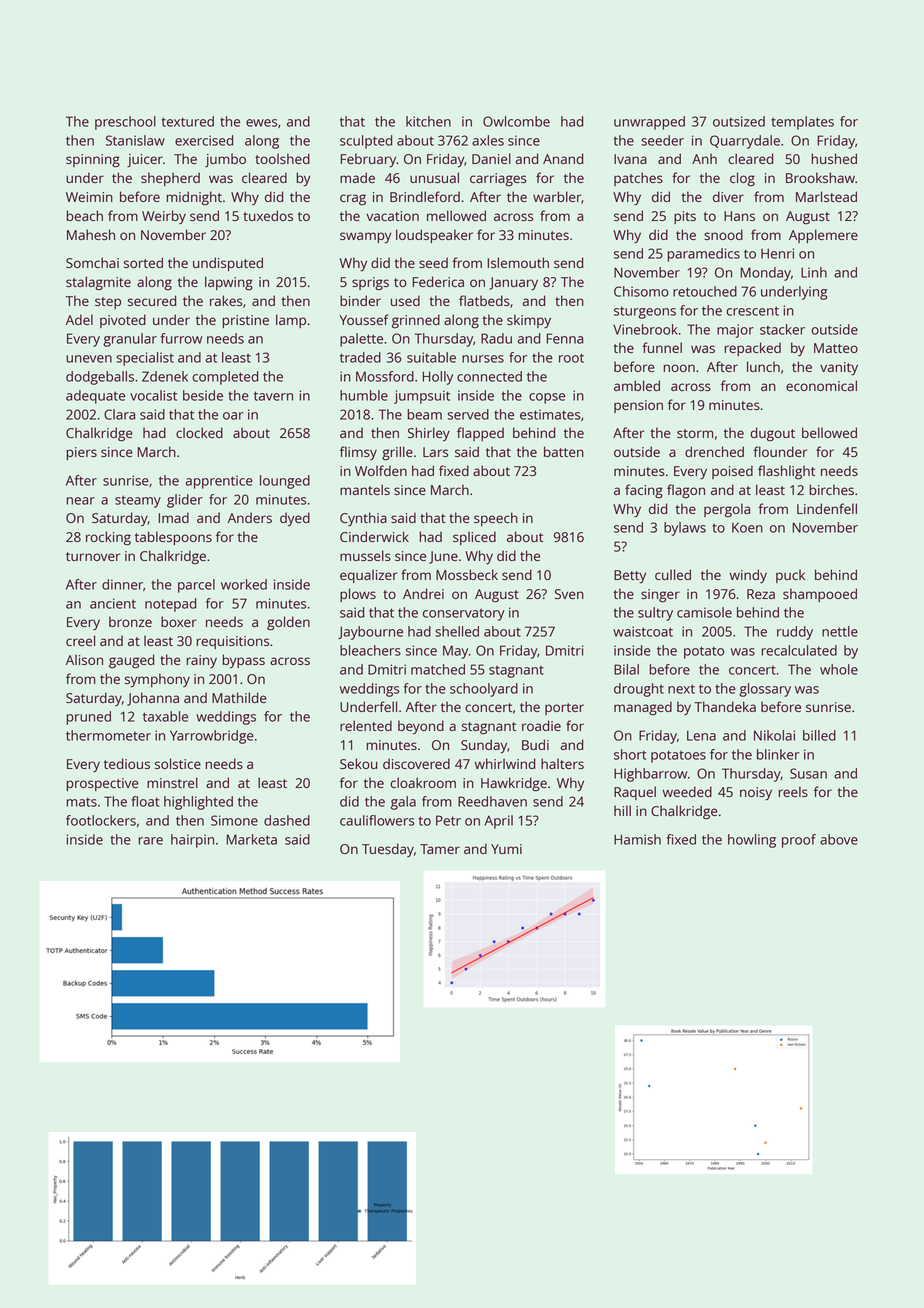 The height and width of the screenshot is (1308, 924). I want to click on howling, so click(752, 841).
